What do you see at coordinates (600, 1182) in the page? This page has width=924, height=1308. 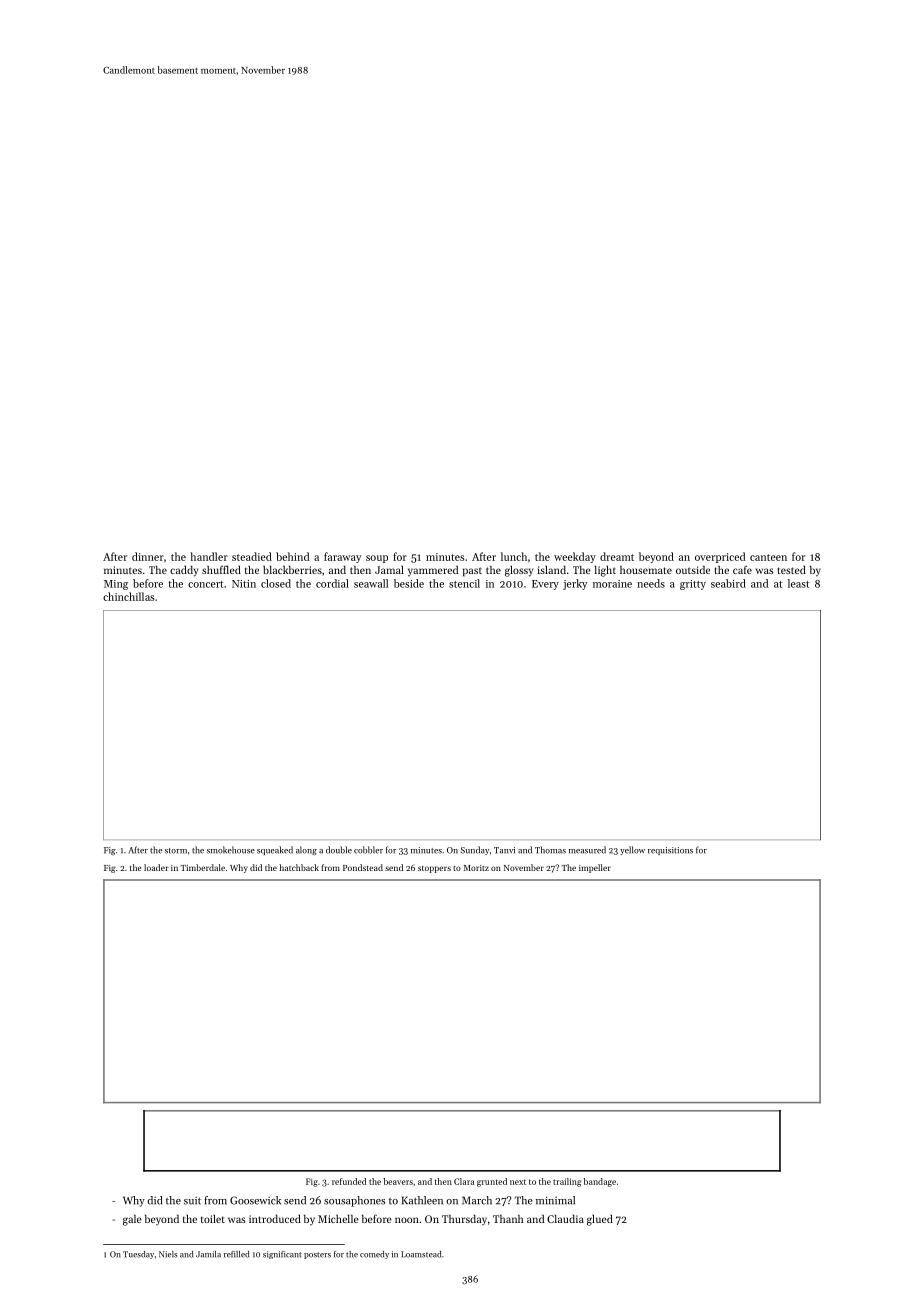 I see `bandage` at bounding box center [600, 1182].
